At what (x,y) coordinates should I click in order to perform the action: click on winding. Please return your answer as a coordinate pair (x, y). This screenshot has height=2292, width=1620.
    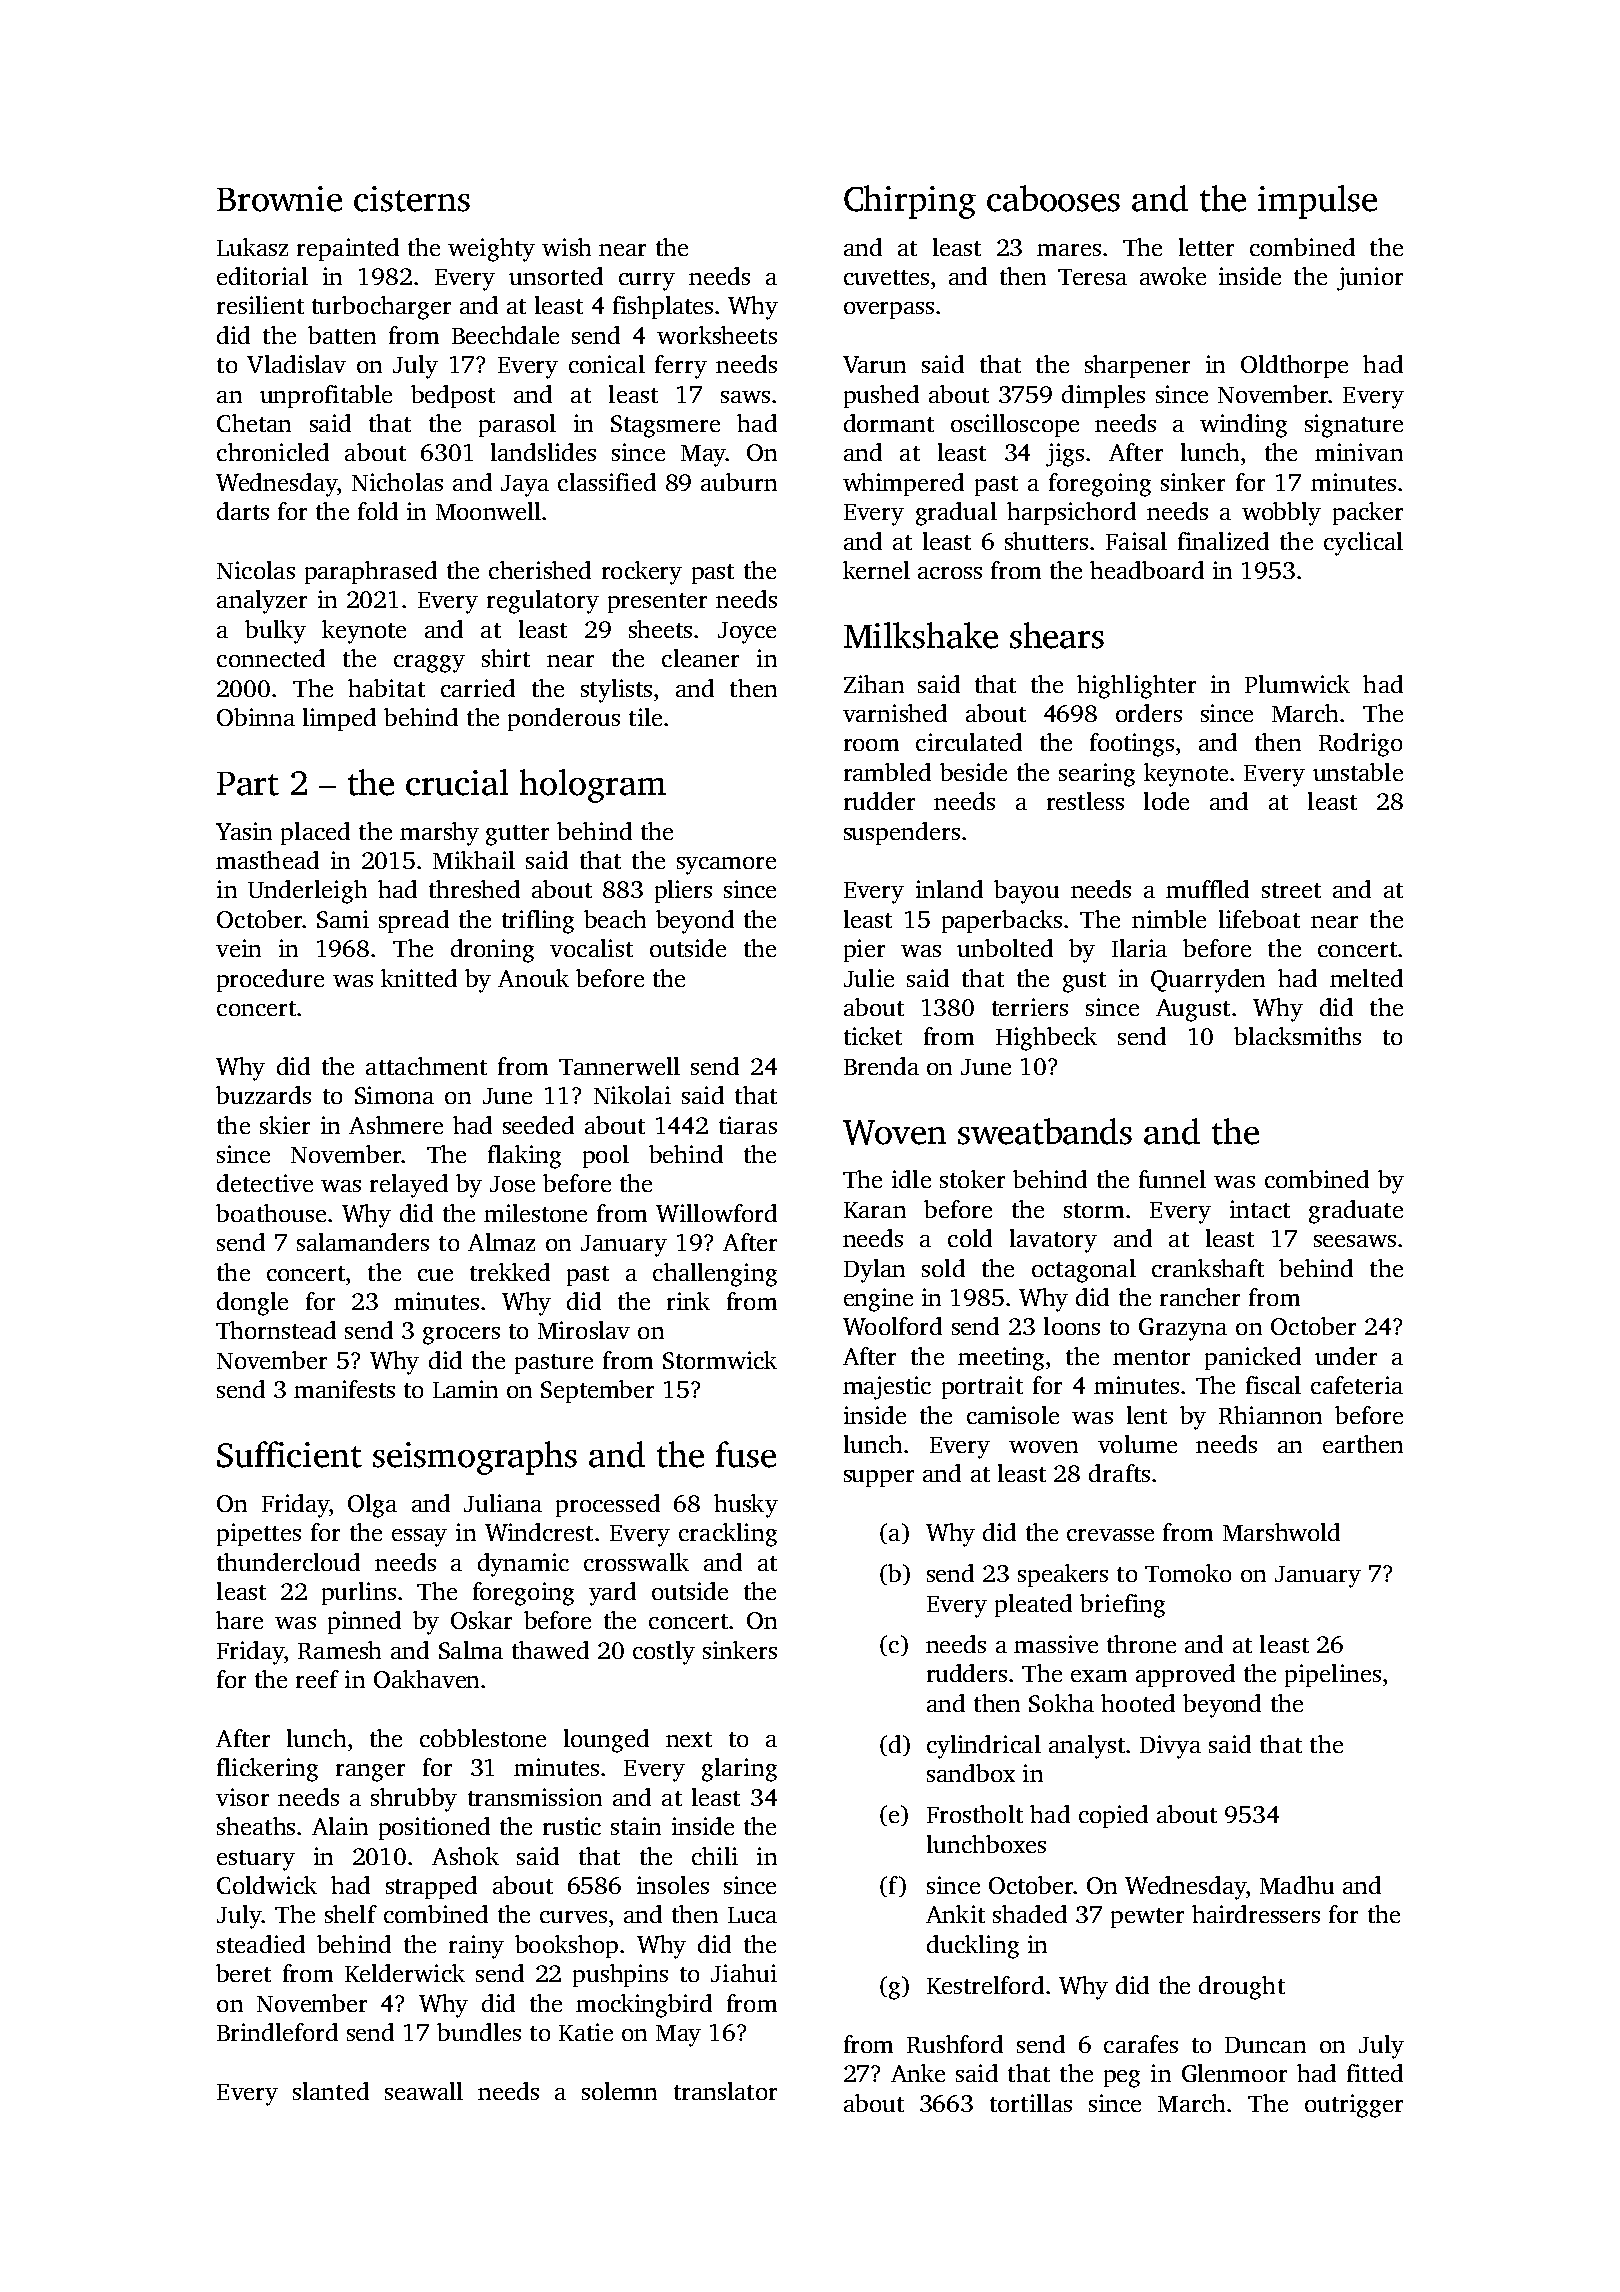
    Looking at the image, I should click on (1243, 426).
